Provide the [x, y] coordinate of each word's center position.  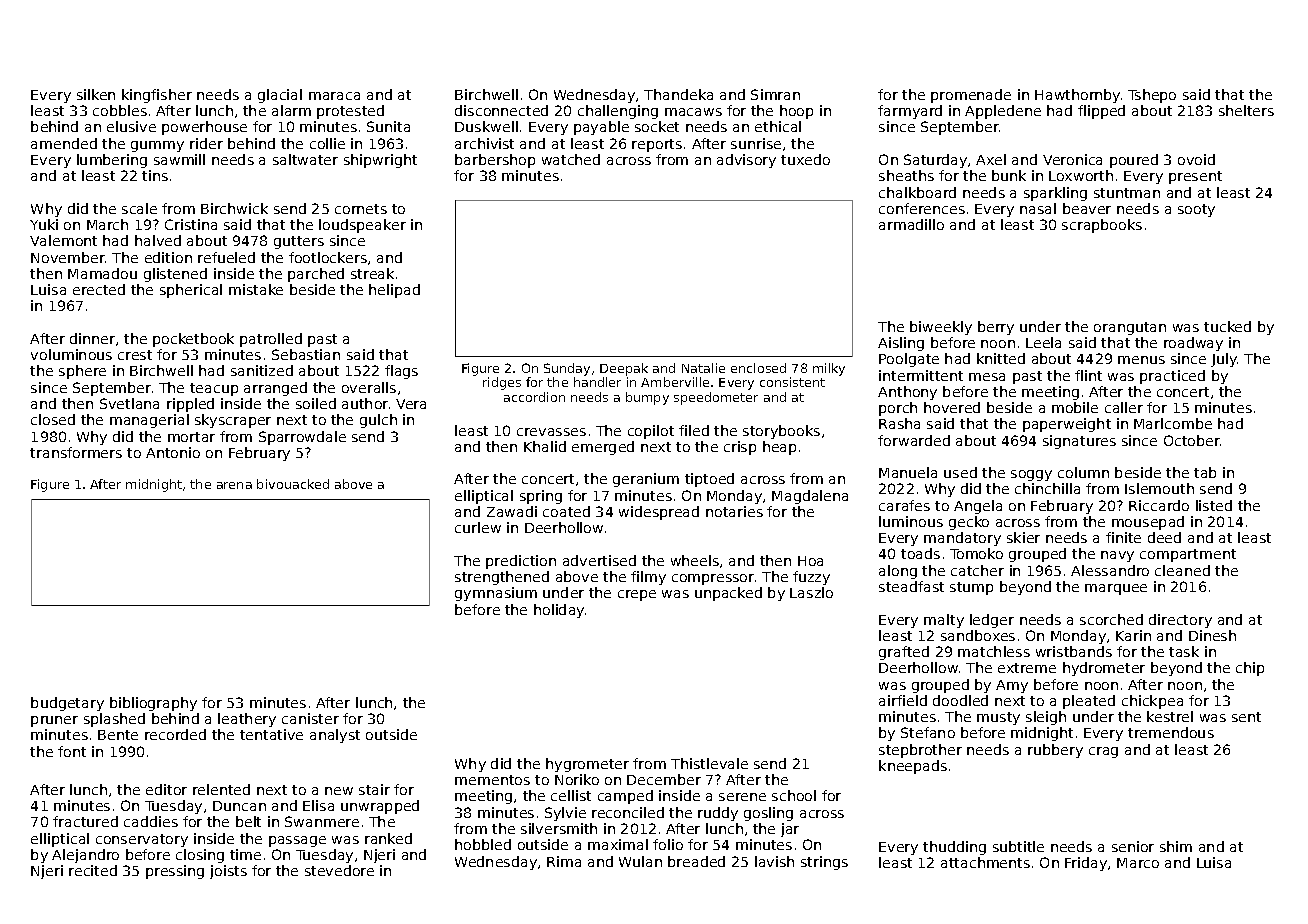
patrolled [271, 340]
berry [996, 328]
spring [541, 497]
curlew [478, 527]
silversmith [559, 828]
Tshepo [1152, 96]
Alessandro [1110, 570]
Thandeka [678, 94]
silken [96, 94]
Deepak [624, 369]
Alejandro [85, 856]
